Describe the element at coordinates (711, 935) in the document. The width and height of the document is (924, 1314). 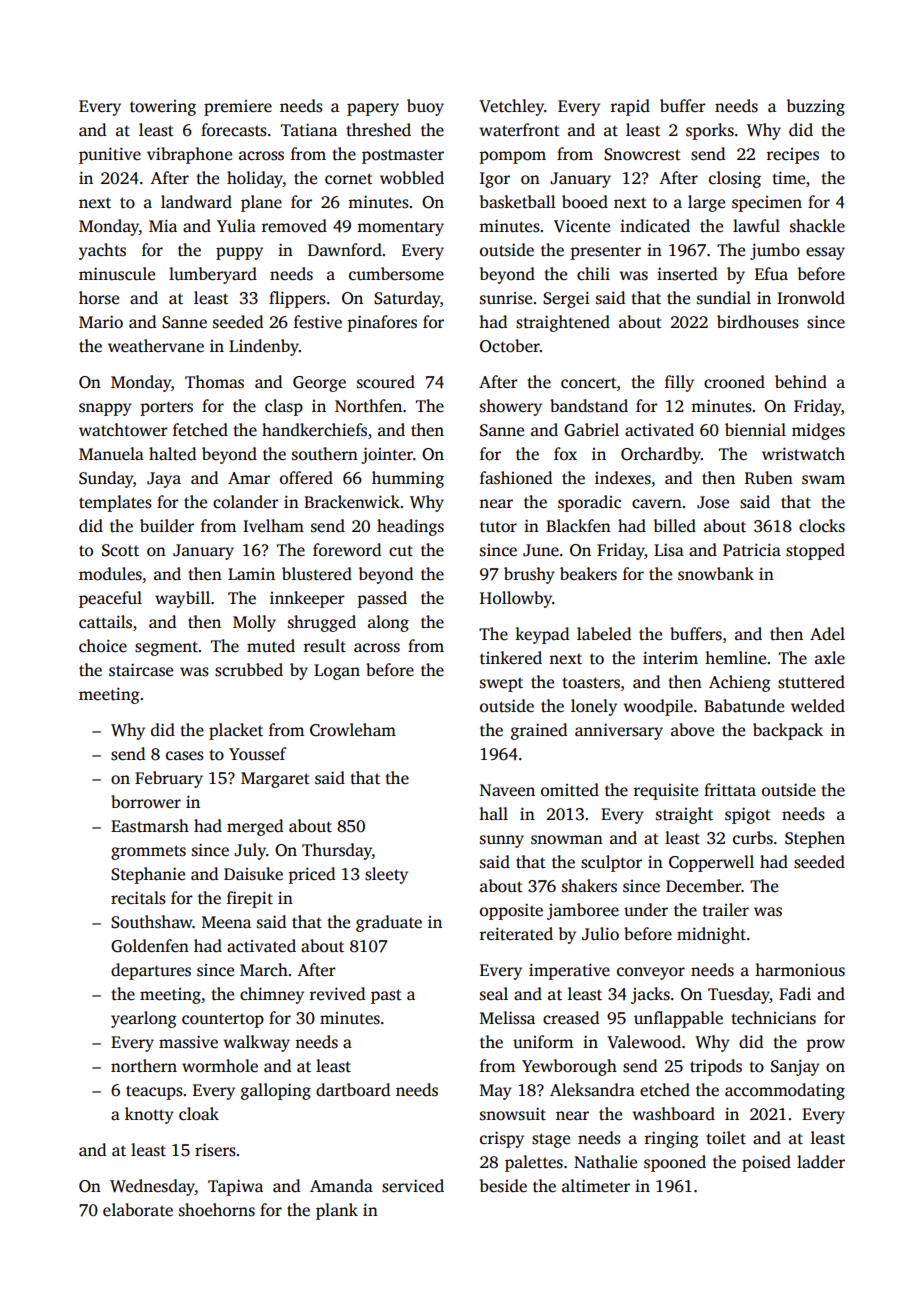
I see `midnight` at that location.
